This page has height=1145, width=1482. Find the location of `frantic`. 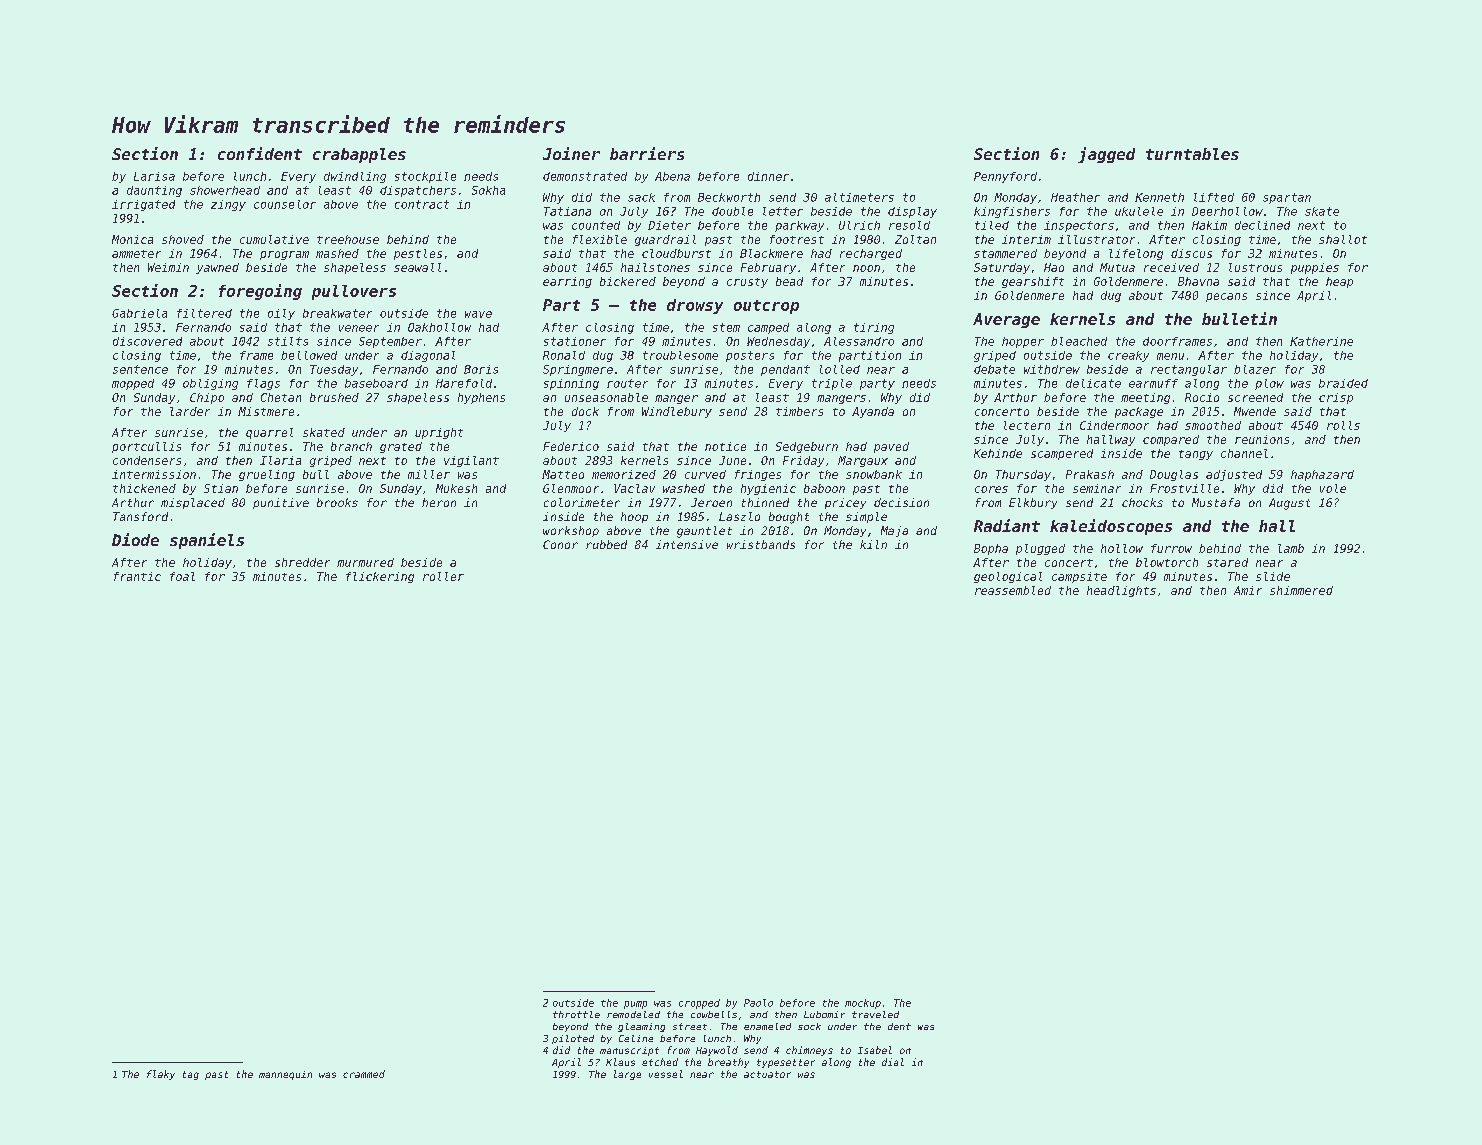

frantic is located at coordinates (137, 576).
